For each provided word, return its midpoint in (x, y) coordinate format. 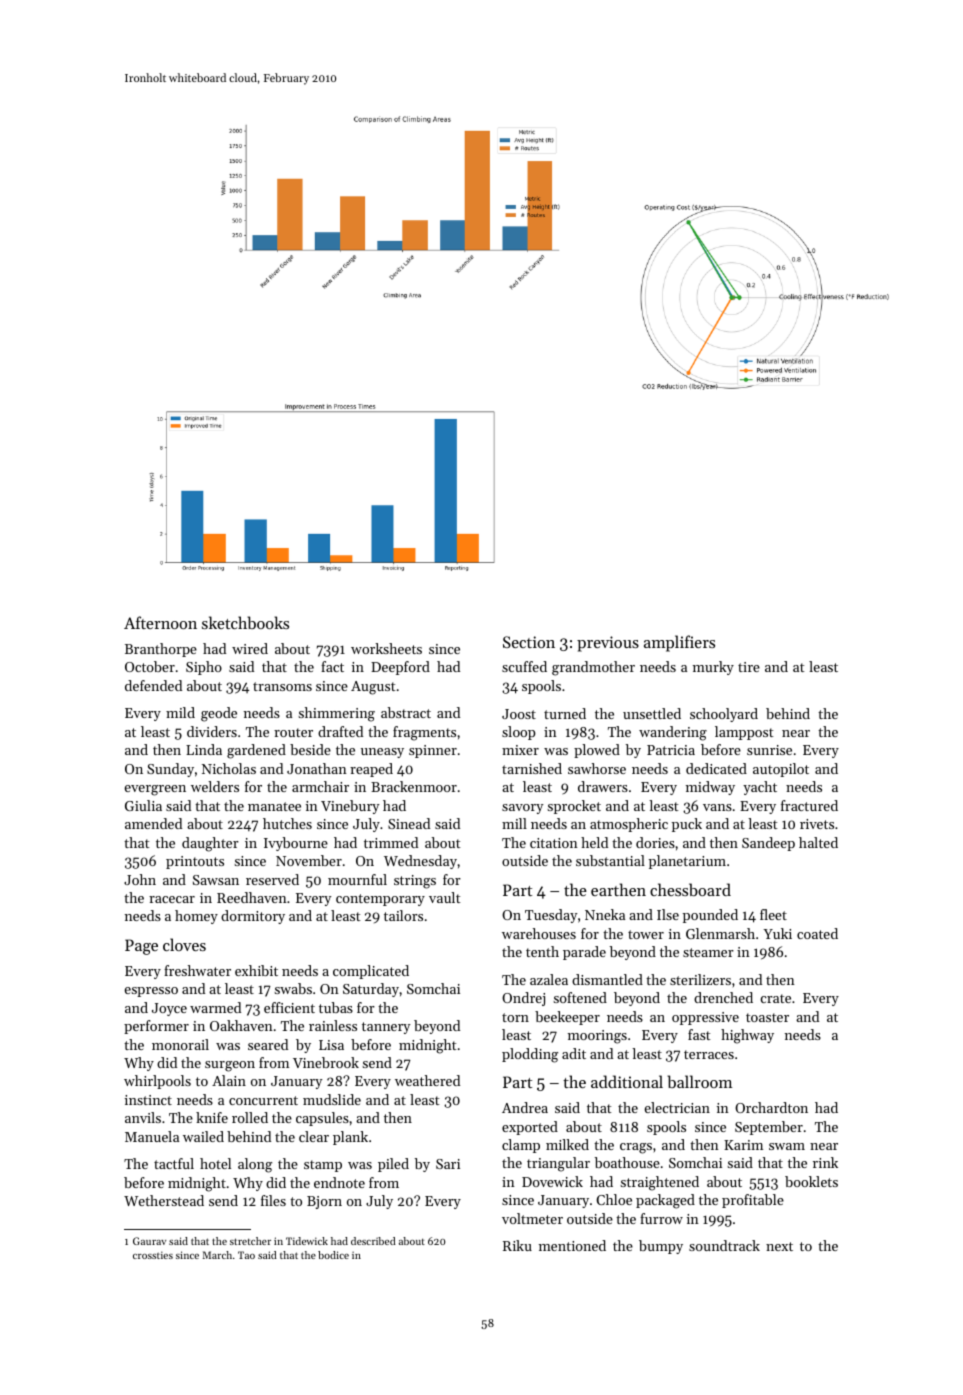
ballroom (699, 1081)
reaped (371, 770)
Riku (517, 1245)
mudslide (332, 1099)
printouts (195, 862)
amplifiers (679, 643)
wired (250, 648)
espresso (151, 992)
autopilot (781, 770)
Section (529, 642)
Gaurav (149, 1241)
